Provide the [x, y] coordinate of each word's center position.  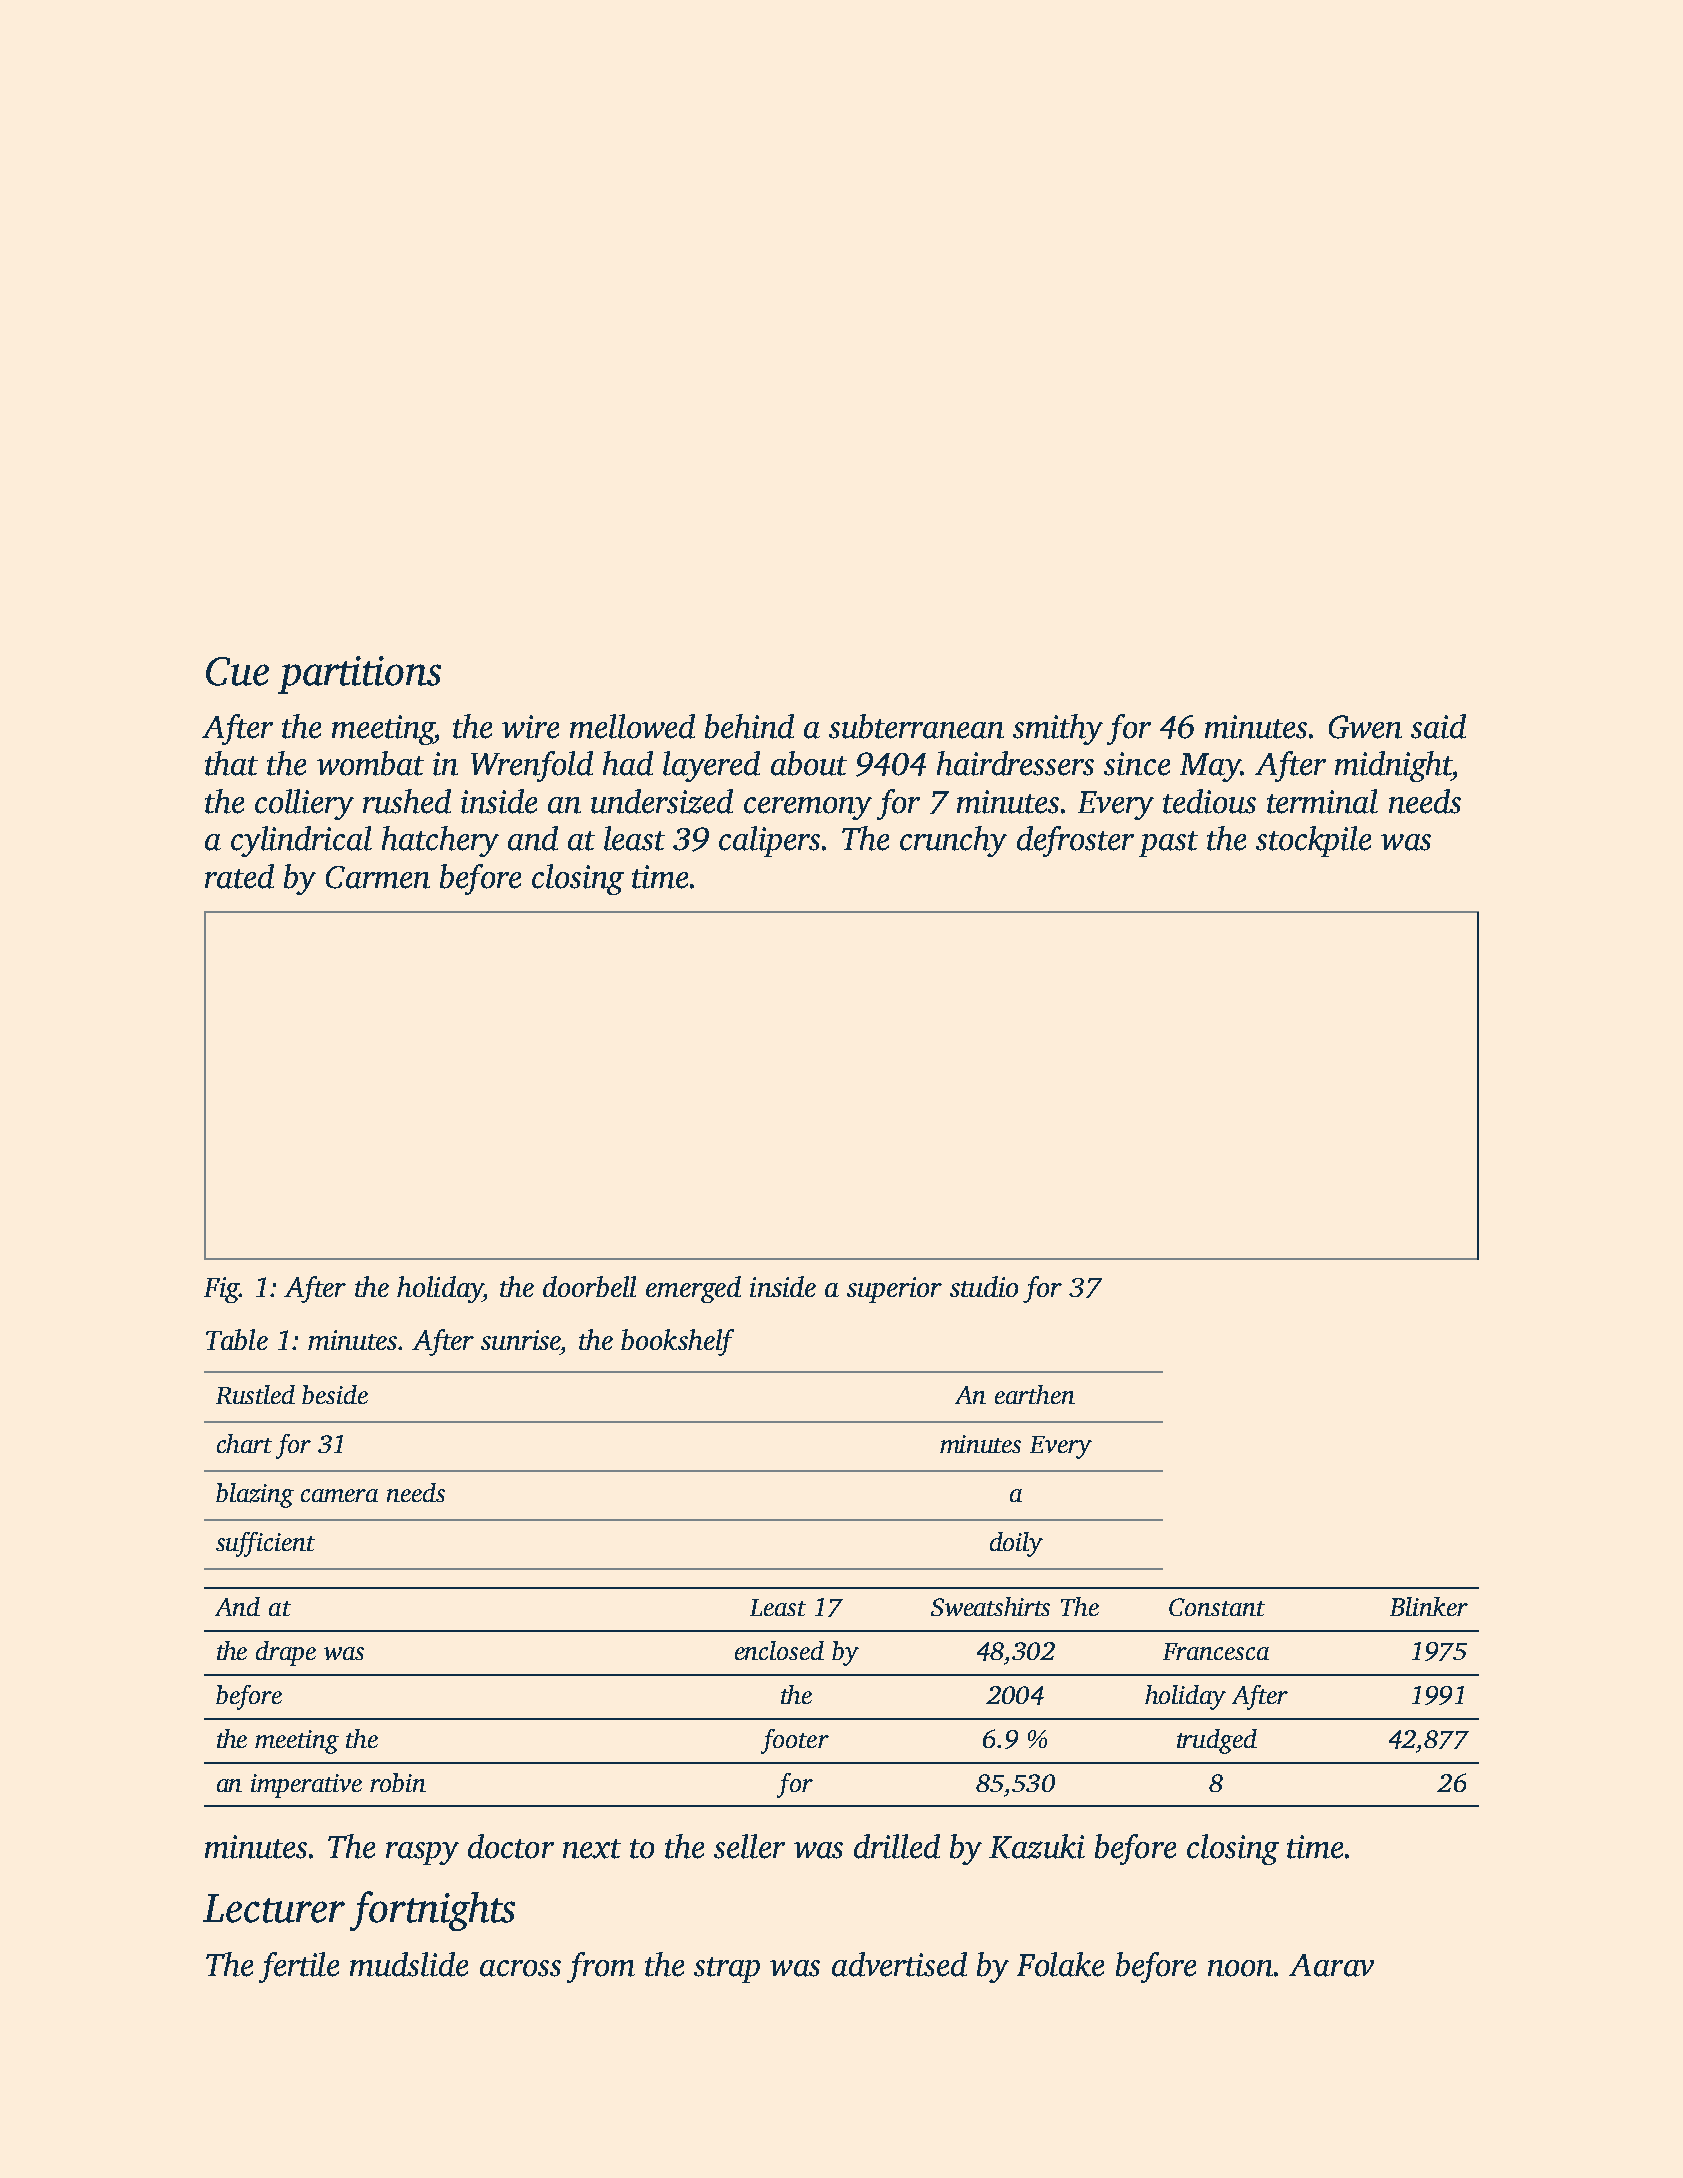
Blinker [1429, 1606]
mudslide [409, 1964]
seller [749, 1846]
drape [286, 1653]
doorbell [589, 1286]
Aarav [1331, 1965]
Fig [222, 1290]
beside [335, 1394]
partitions [359, 675]
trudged [1217, 1741]
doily [1016, 1544]
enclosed [779, 1650]
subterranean [916, 726]
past [1168, 844]
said [1438, 726]
